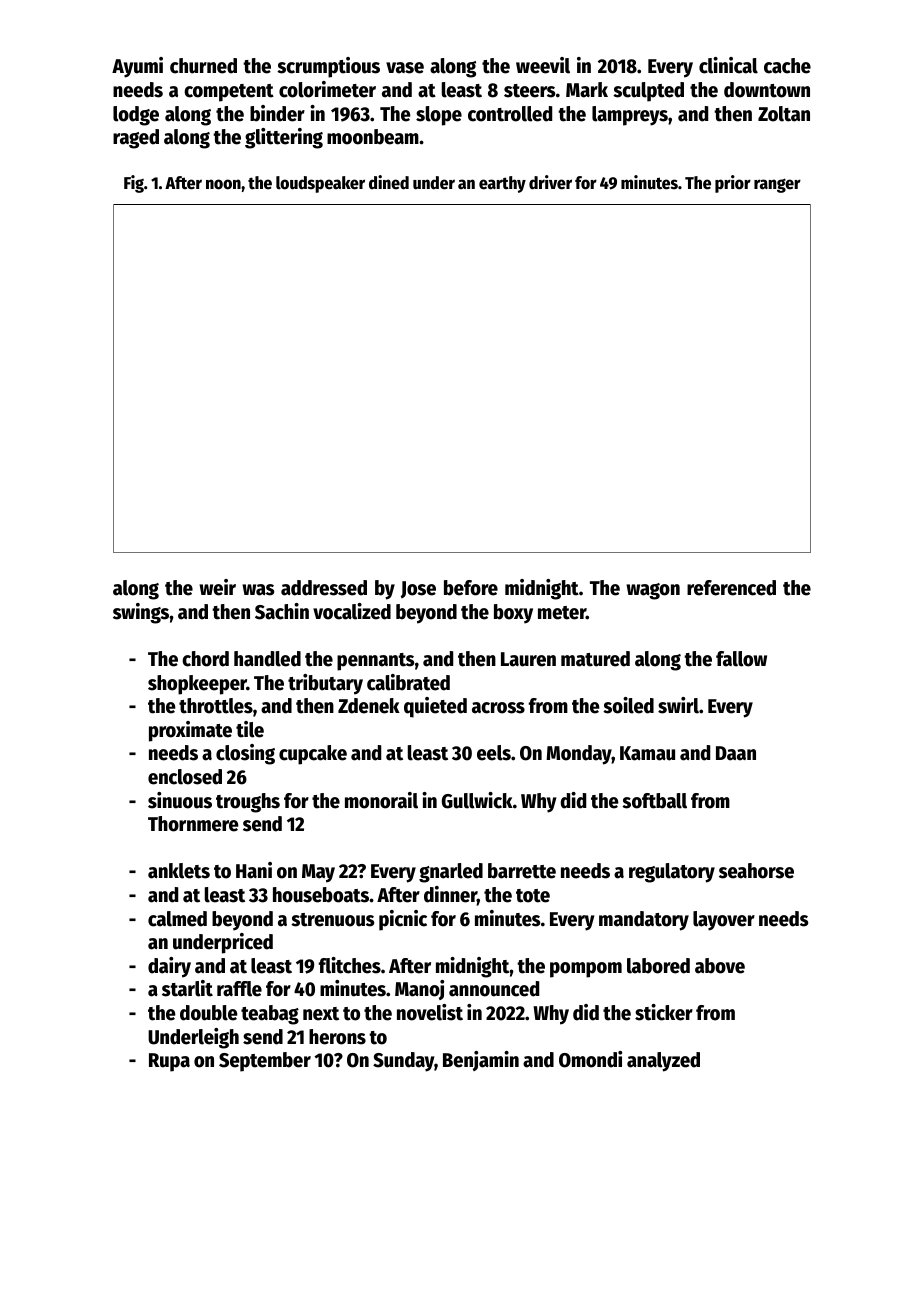  I want to click on dairy, so click(169, 967).
